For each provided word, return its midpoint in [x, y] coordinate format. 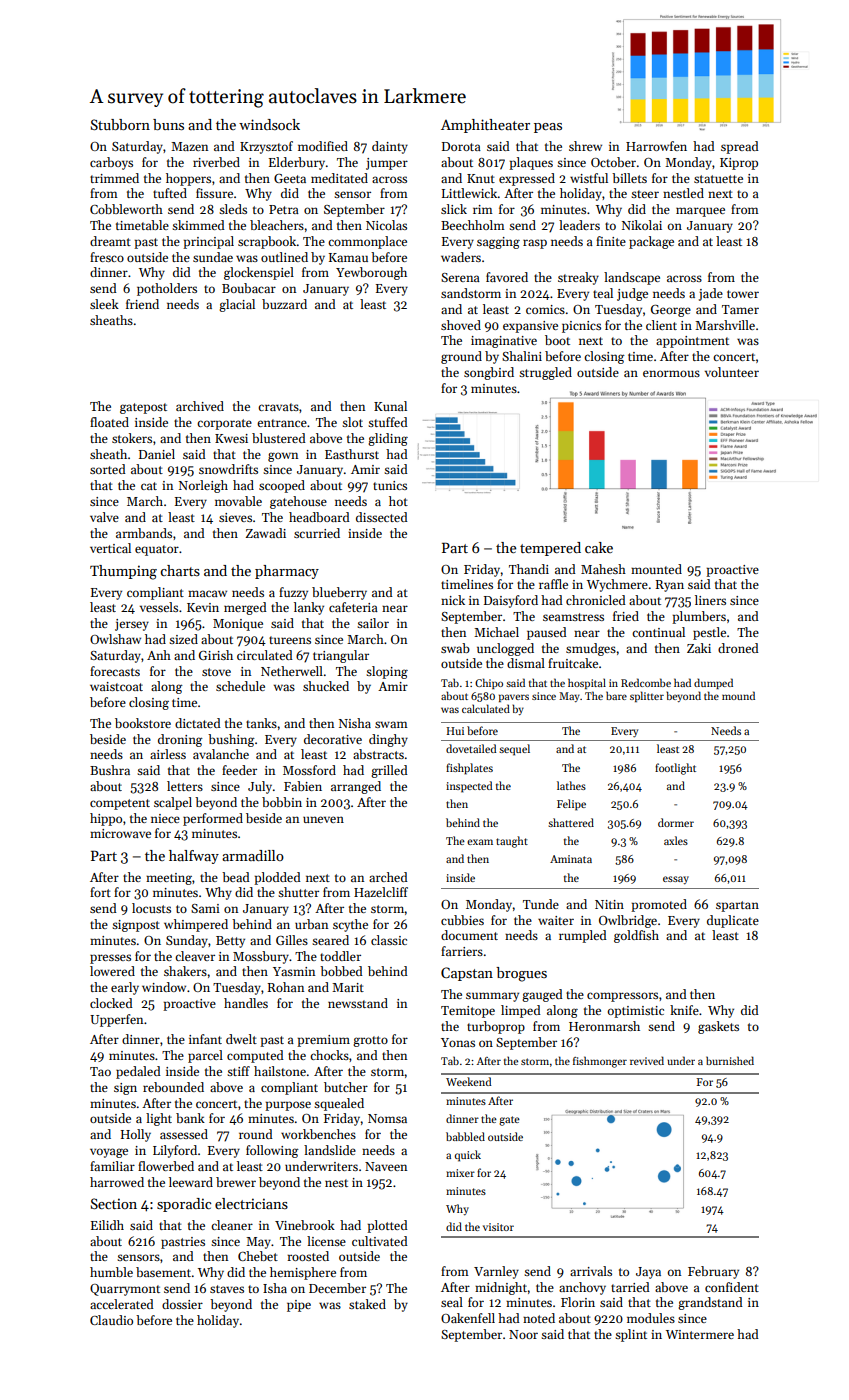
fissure [214, 193]
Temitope [468, 1012]
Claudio [111, 1320]
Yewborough [371, 273]
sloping [387, 672]
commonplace [367, 242]
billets [629, 178]
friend [142, 304]
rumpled [583, 936]
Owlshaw [115, 639]
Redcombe [646, 682]
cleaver [195, 956]
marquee [700, 212]
